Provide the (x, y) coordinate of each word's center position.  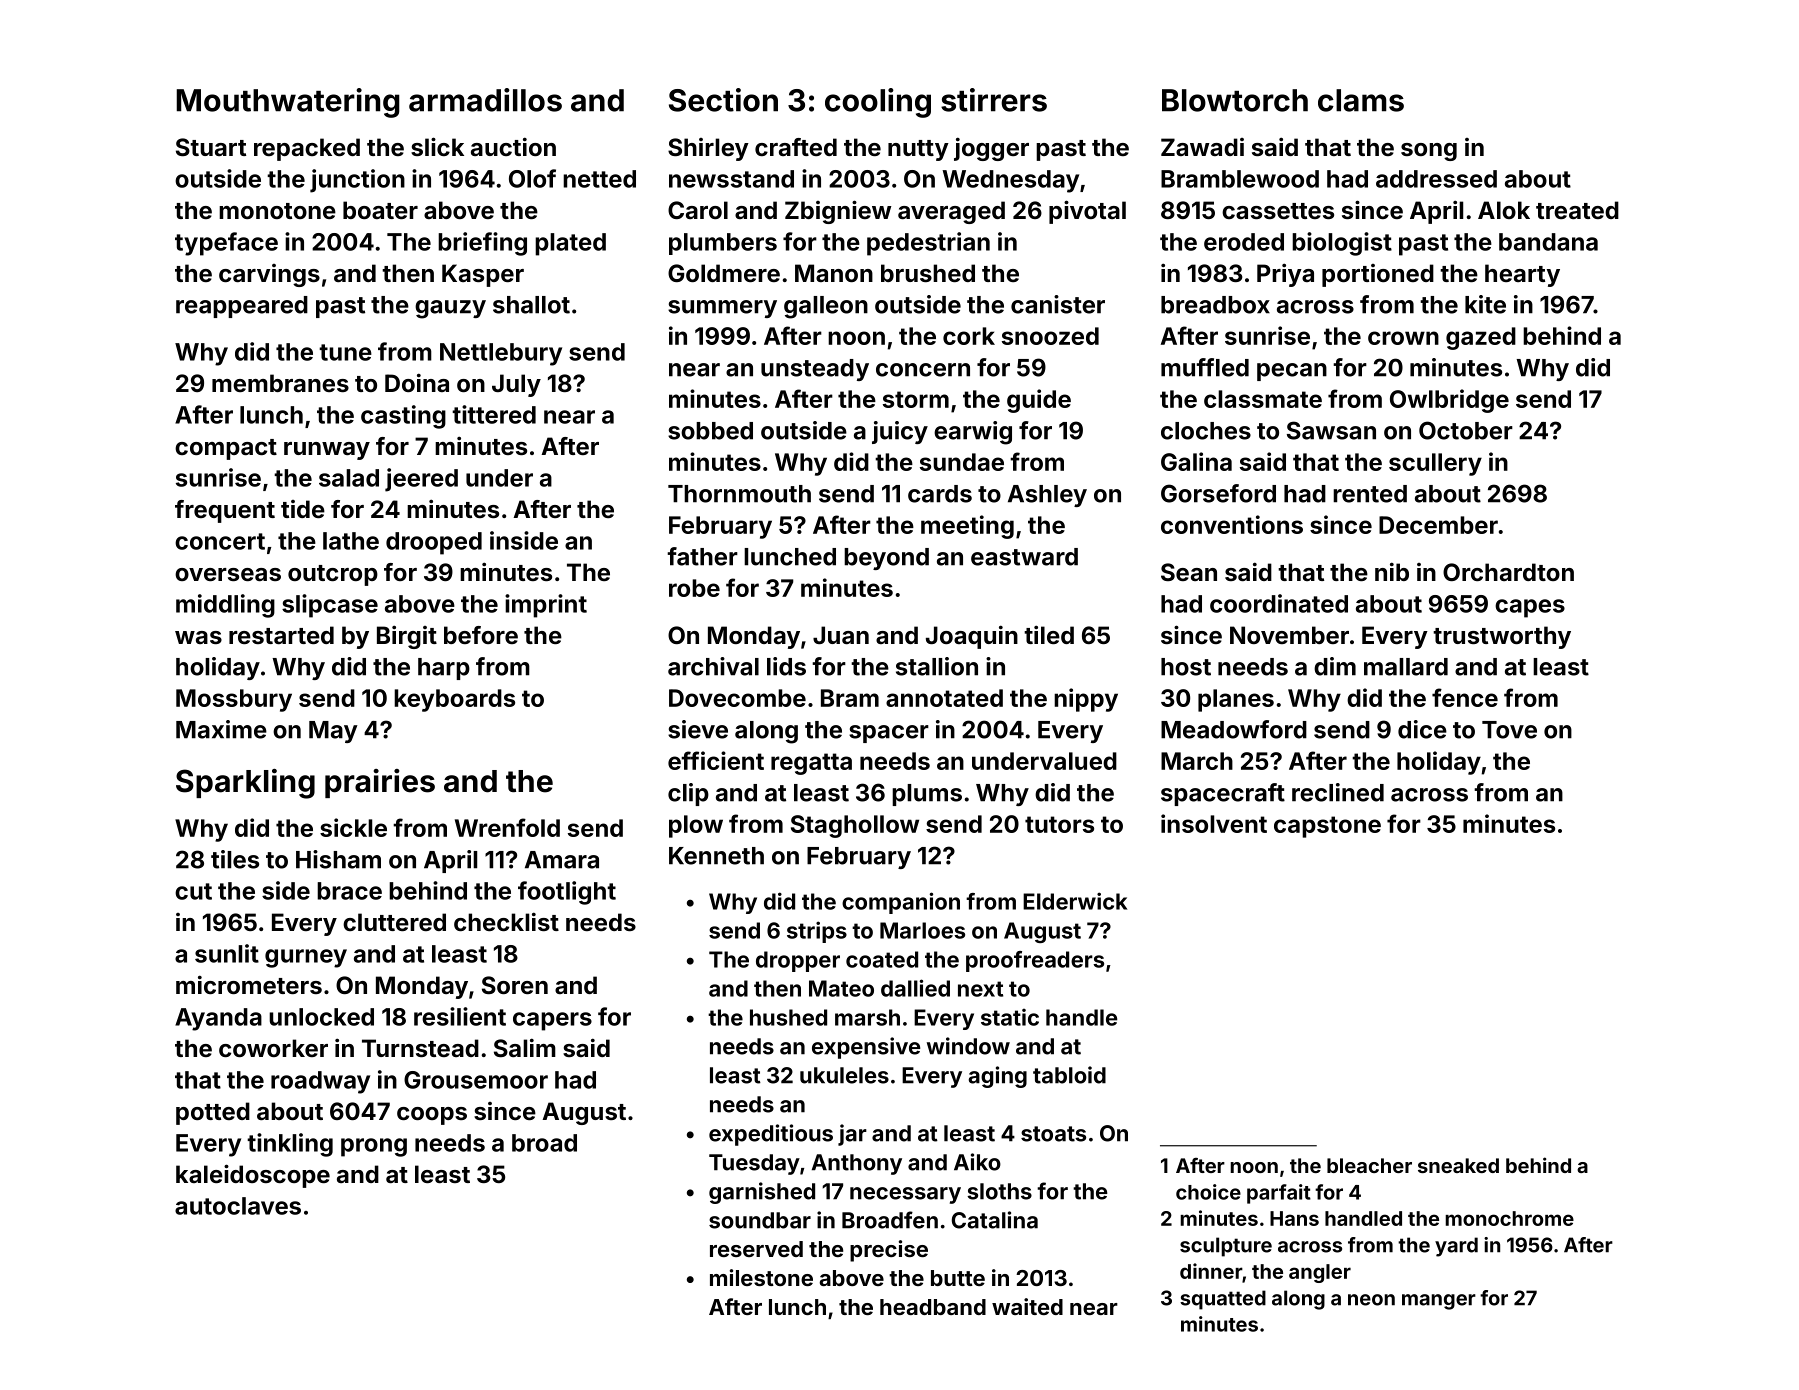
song (1429, 152)
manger (1439, 1302)
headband (933, 1307)
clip (688, 794)
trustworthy (1502, 637)
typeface (226, 244)
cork (969, 336)
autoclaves (238, 1206)
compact (226, 449)
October (1466, 430)
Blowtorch (1235, 100)
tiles (235, 859)
